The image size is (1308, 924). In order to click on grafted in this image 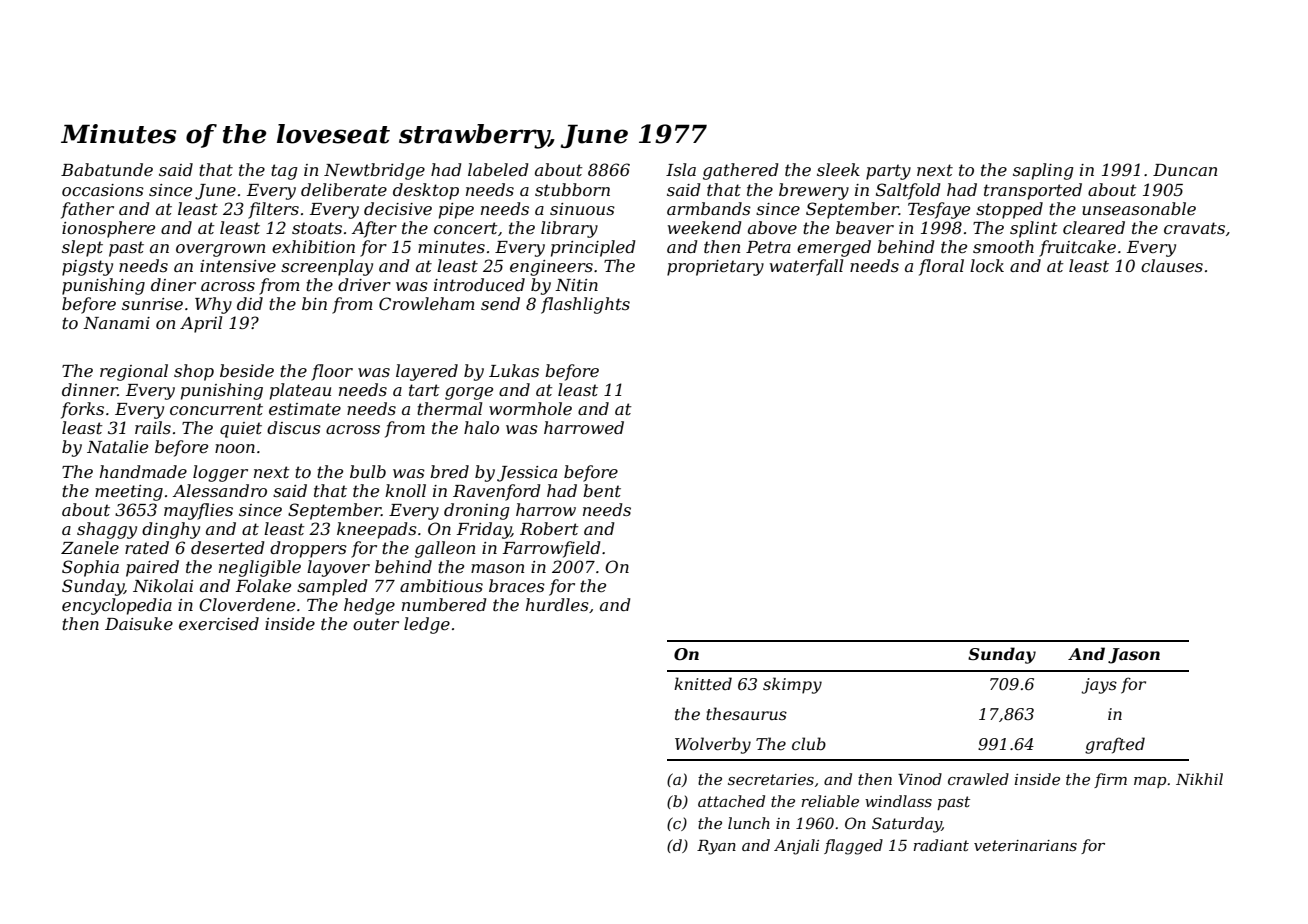, I will do `click(1115, 745)`.
